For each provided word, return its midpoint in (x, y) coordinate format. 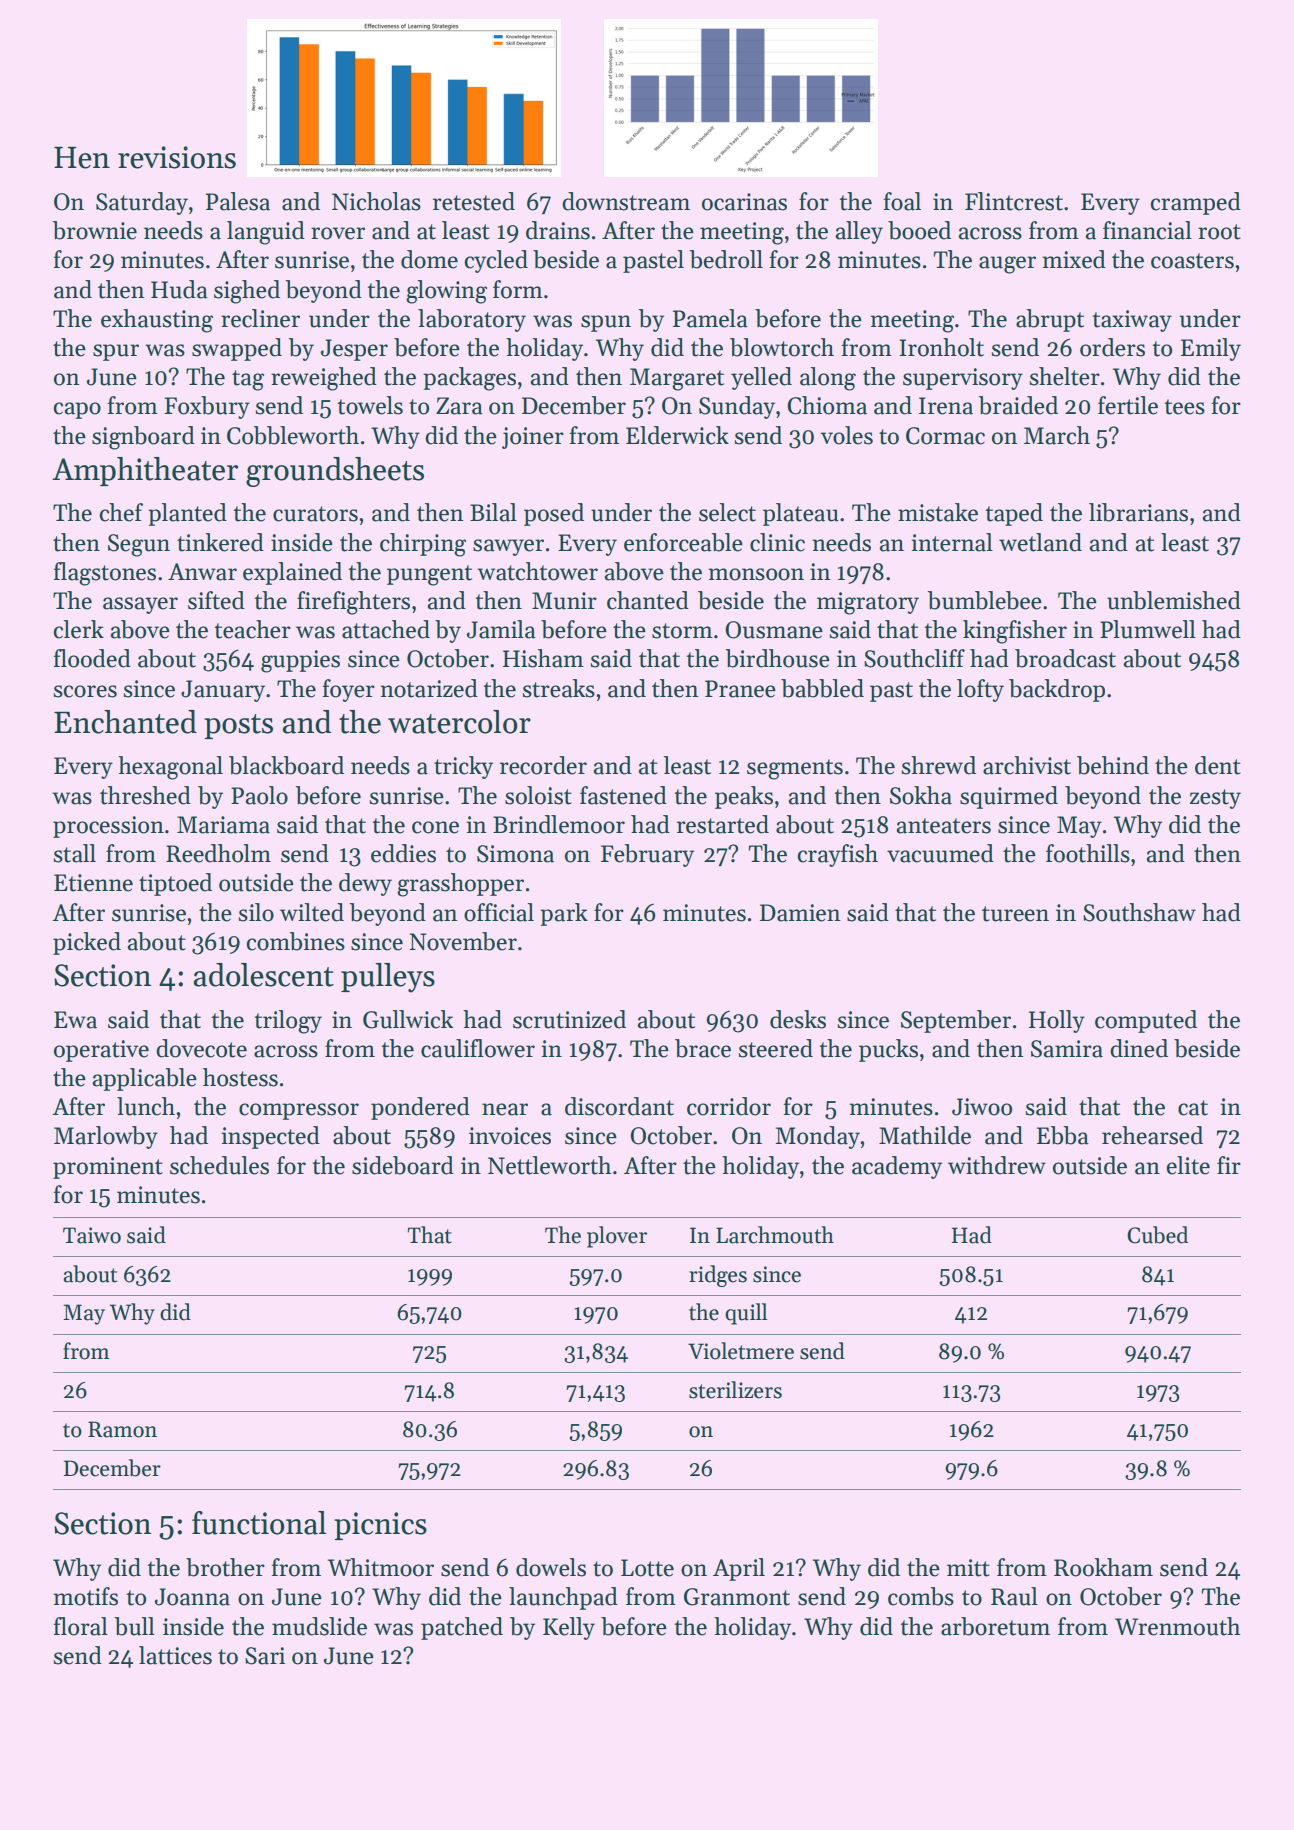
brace (703, 1048)
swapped (237, 349)
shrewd (939, 765)
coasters (1192, 261)
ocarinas (744, 202)
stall (75, 853)
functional (259, 1523)
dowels (551, 1567)
